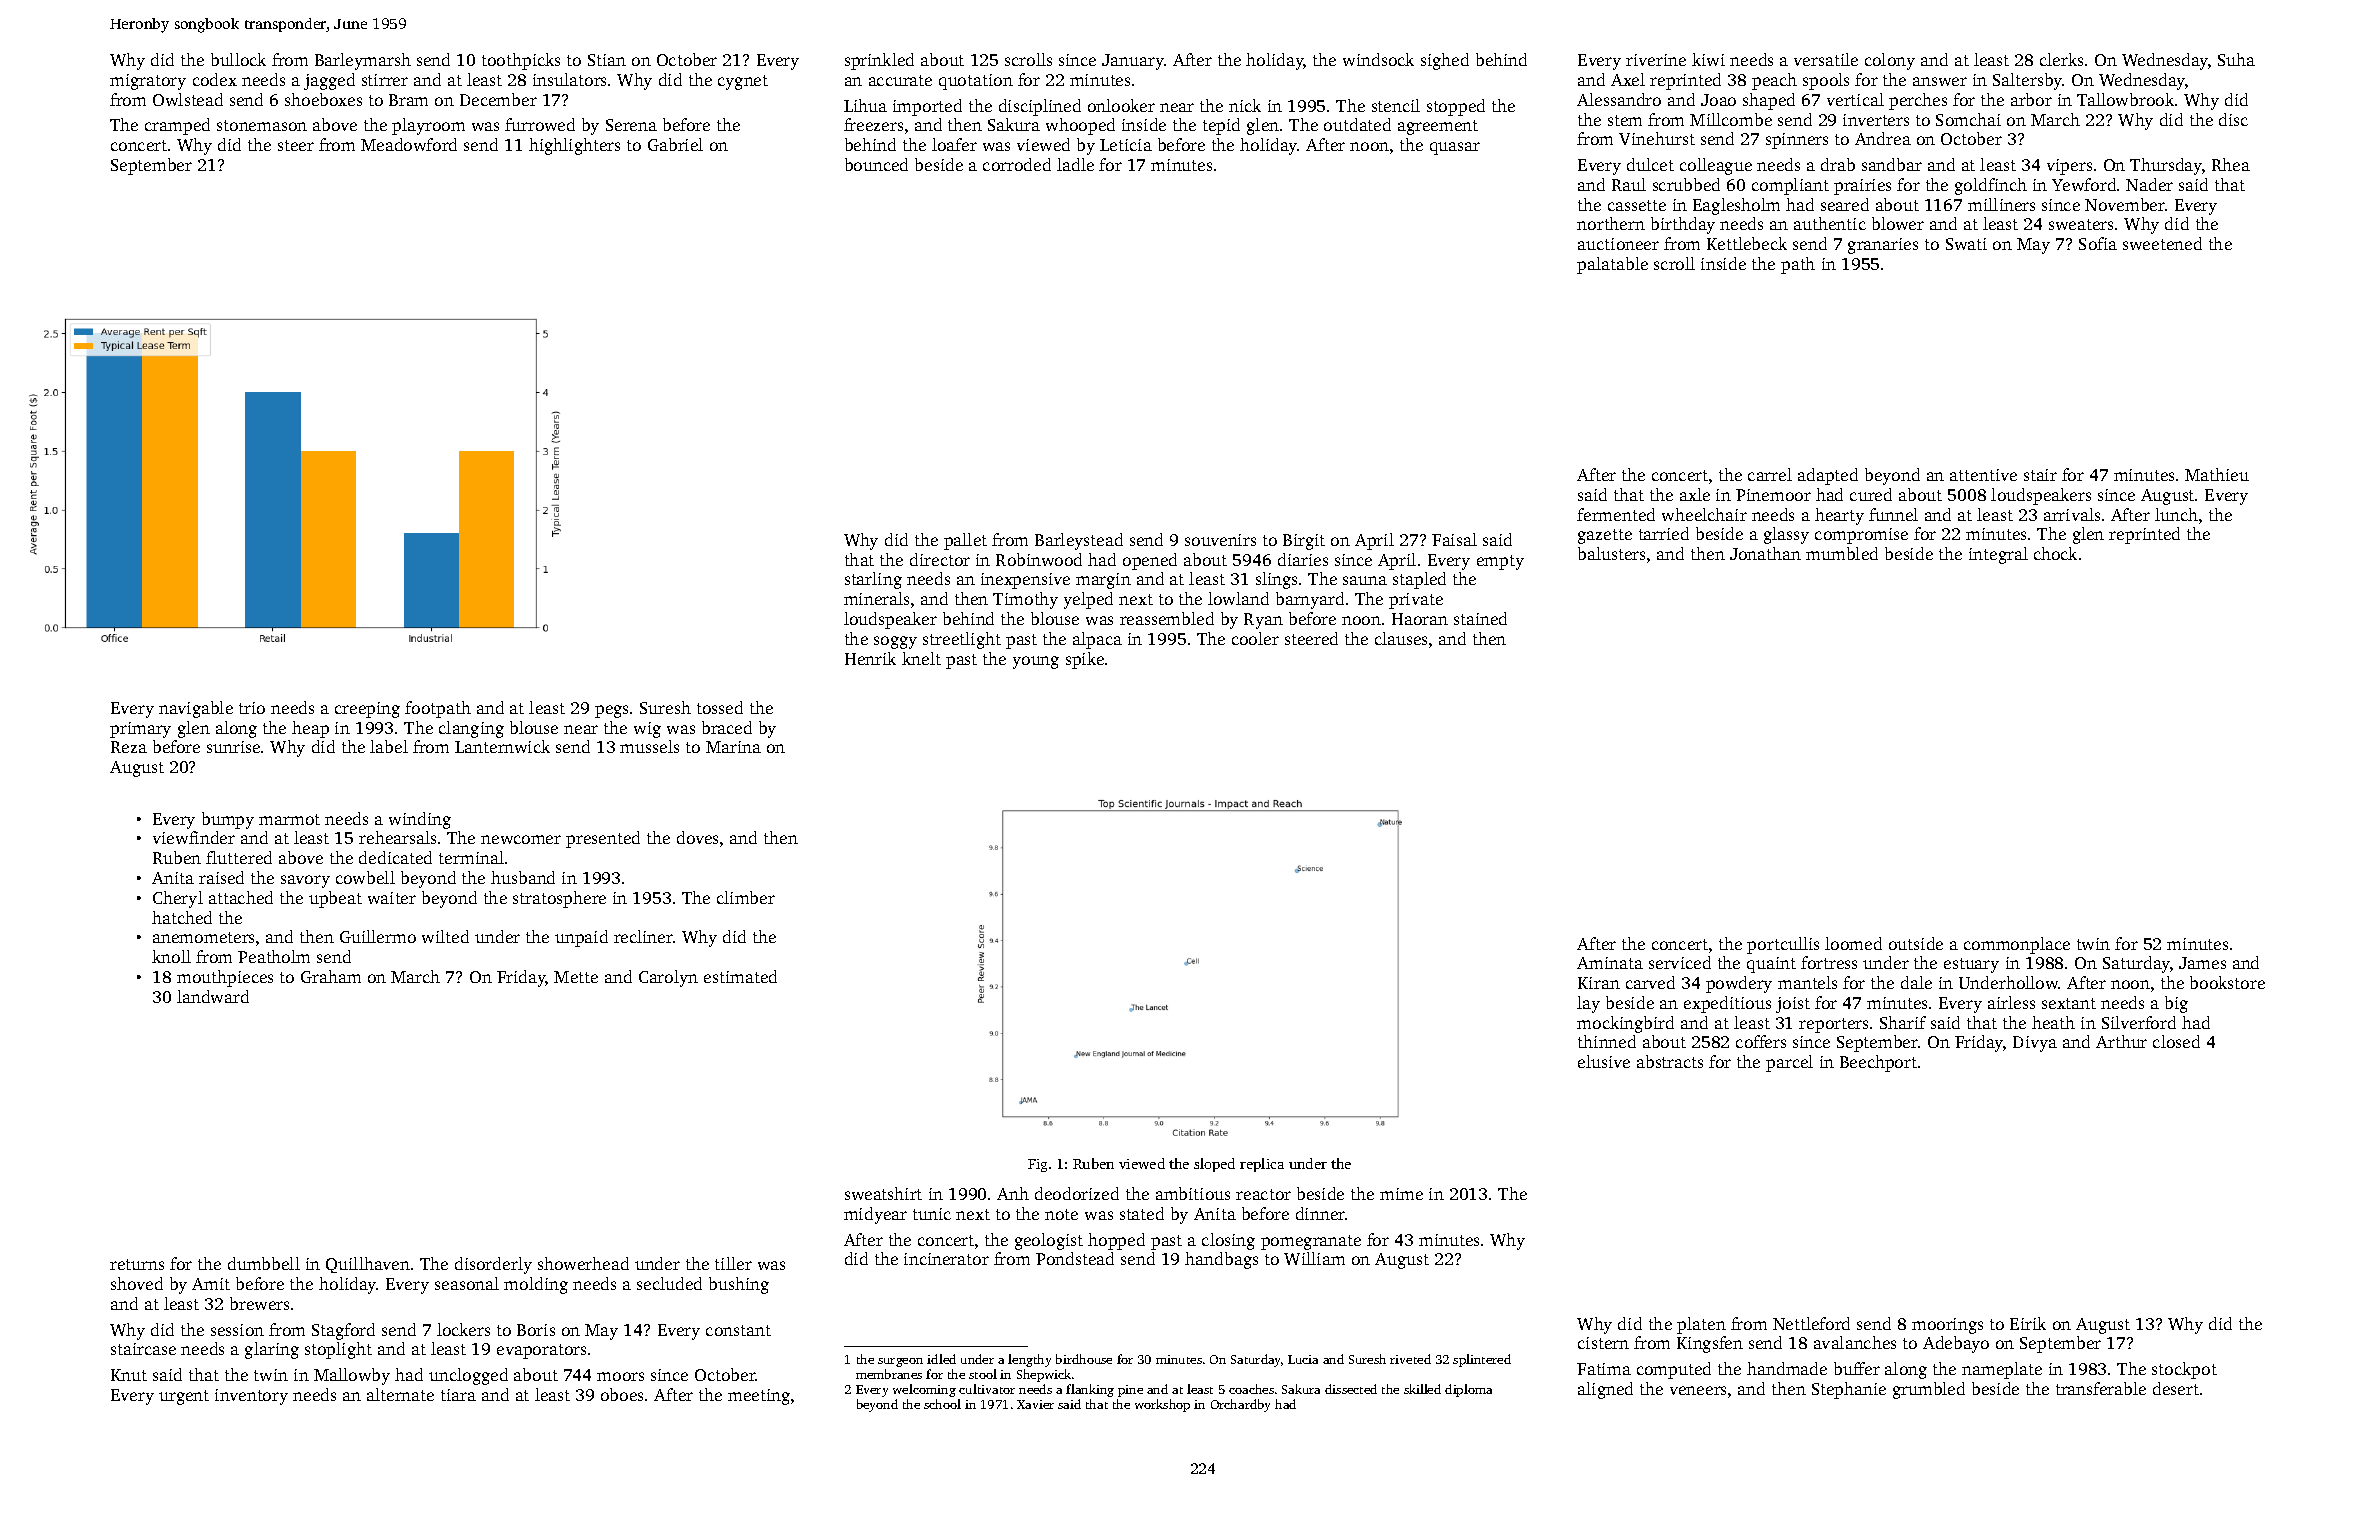 This screenshot has height=1540, width=2380. I want to click on Sofia, so click(2098, 243).
